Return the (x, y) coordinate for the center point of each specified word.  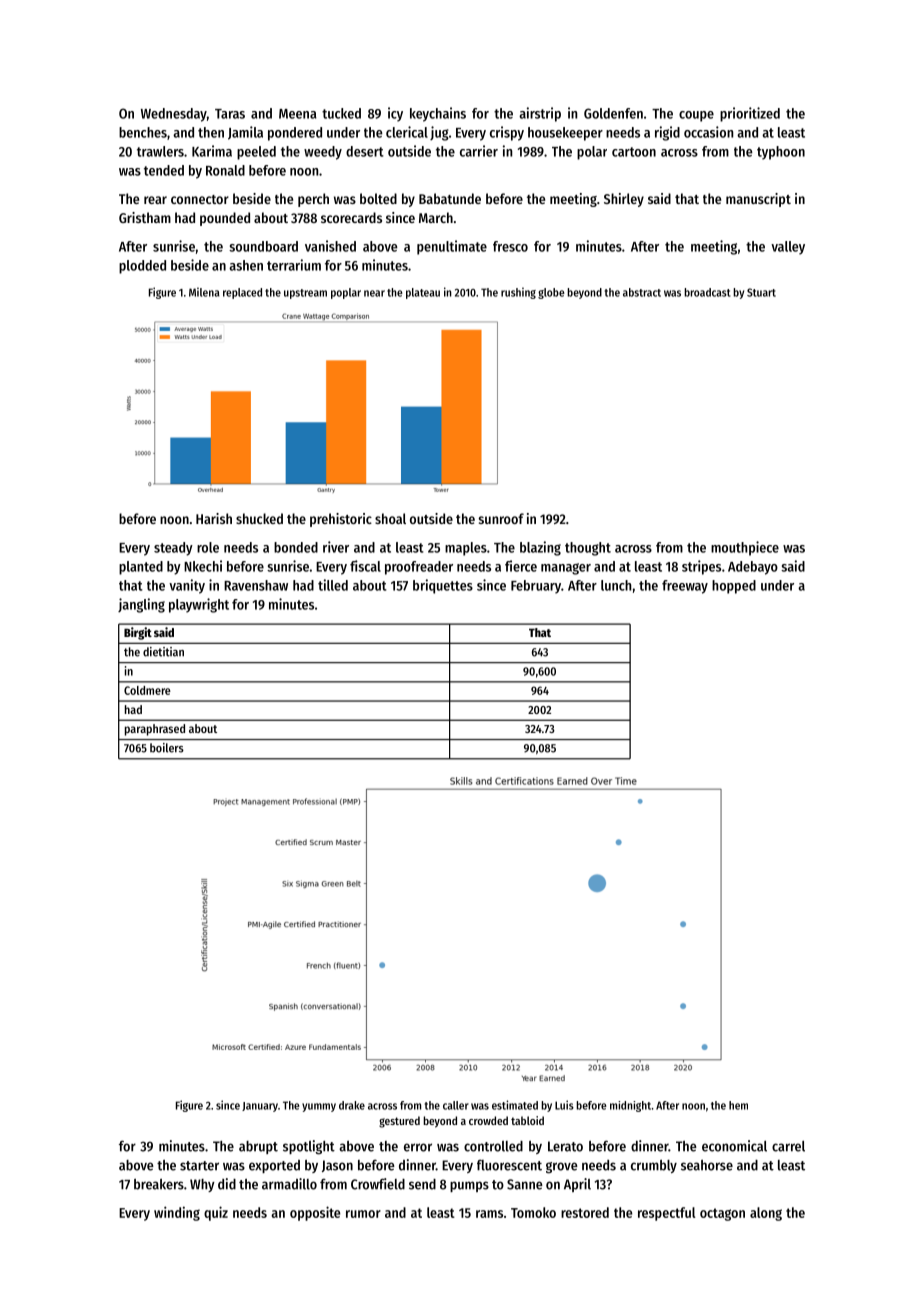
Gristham (145, 217)
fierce (521, 566)
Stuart (761, 292)
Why (202, 1185)
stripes (701, 567)
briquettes (443, 586)
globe (551, 293)
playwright (199, 605)
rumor (363, 1214)
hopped (734, 587)
